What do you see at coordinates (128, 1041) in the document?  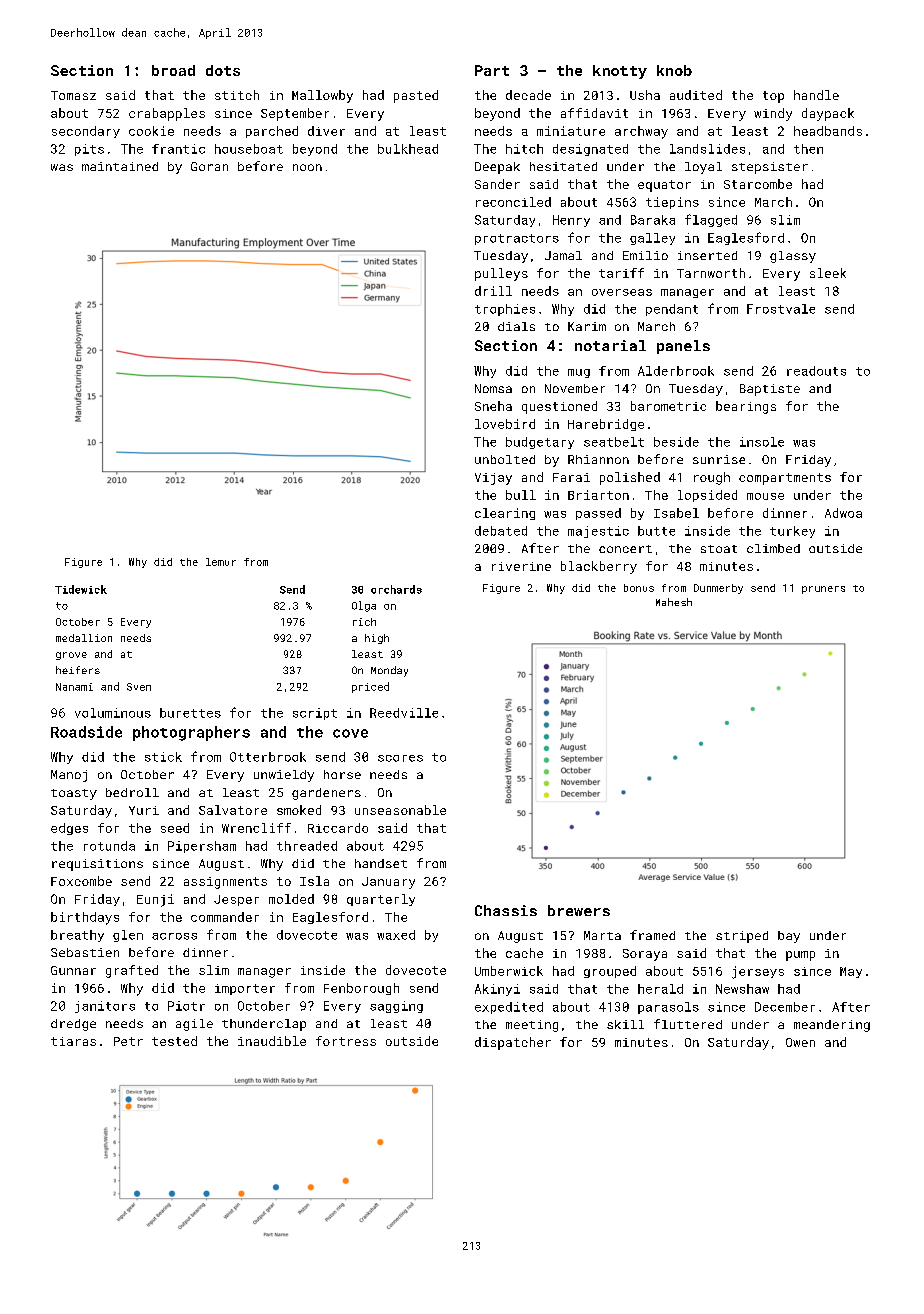 I see `Petr` at bounding box center [128, 1041].
